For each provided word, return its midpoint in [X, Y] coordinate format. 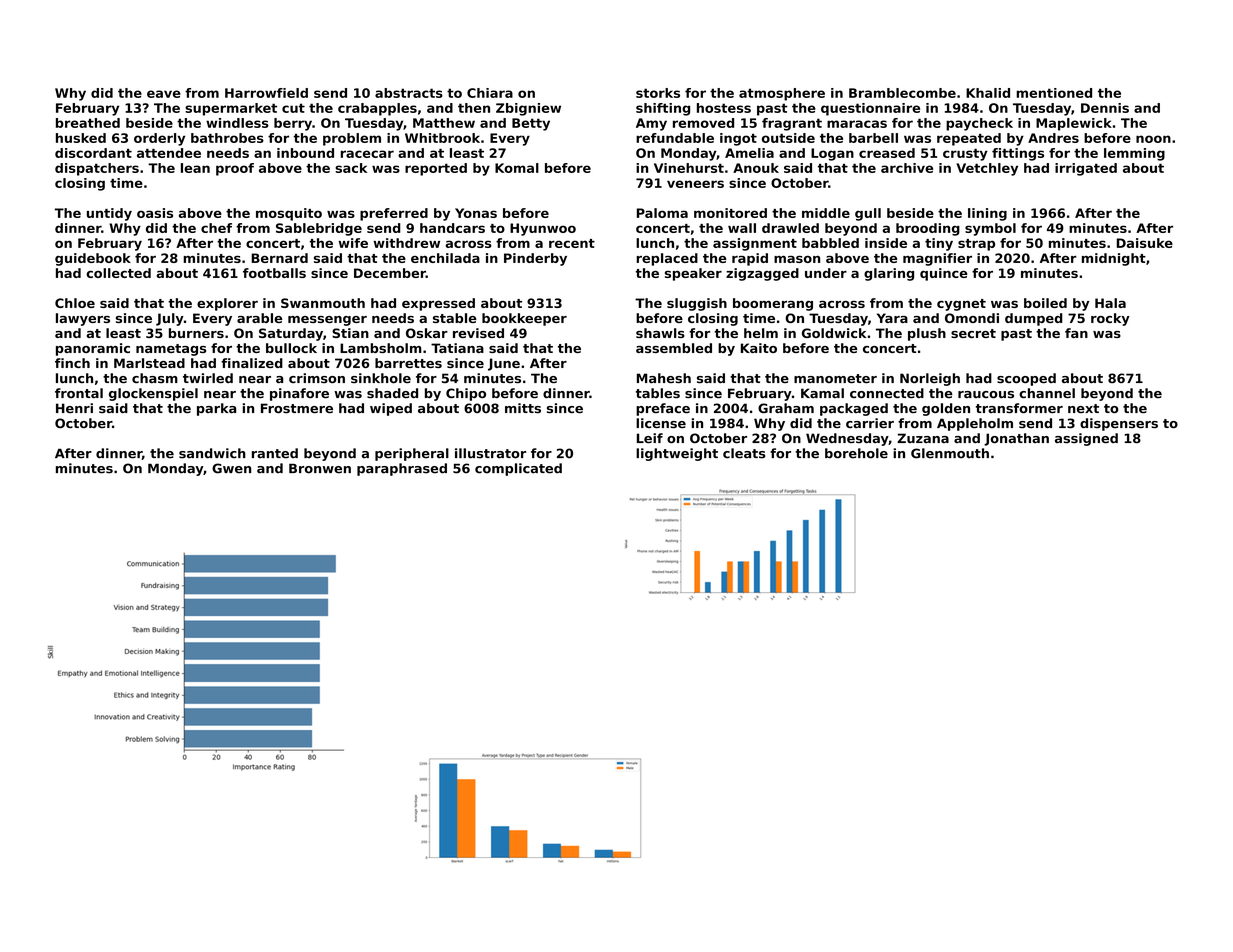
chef [216, 228]
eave [164, 94]
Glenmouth [950, 453]
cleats [744, 453]
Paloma [662, 213]
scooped [1026, 379]
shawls [660, 333]
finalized [252, 363]
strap [976, 245]
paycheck [979, 124]
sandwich [212, 453]
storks [658, 93]
